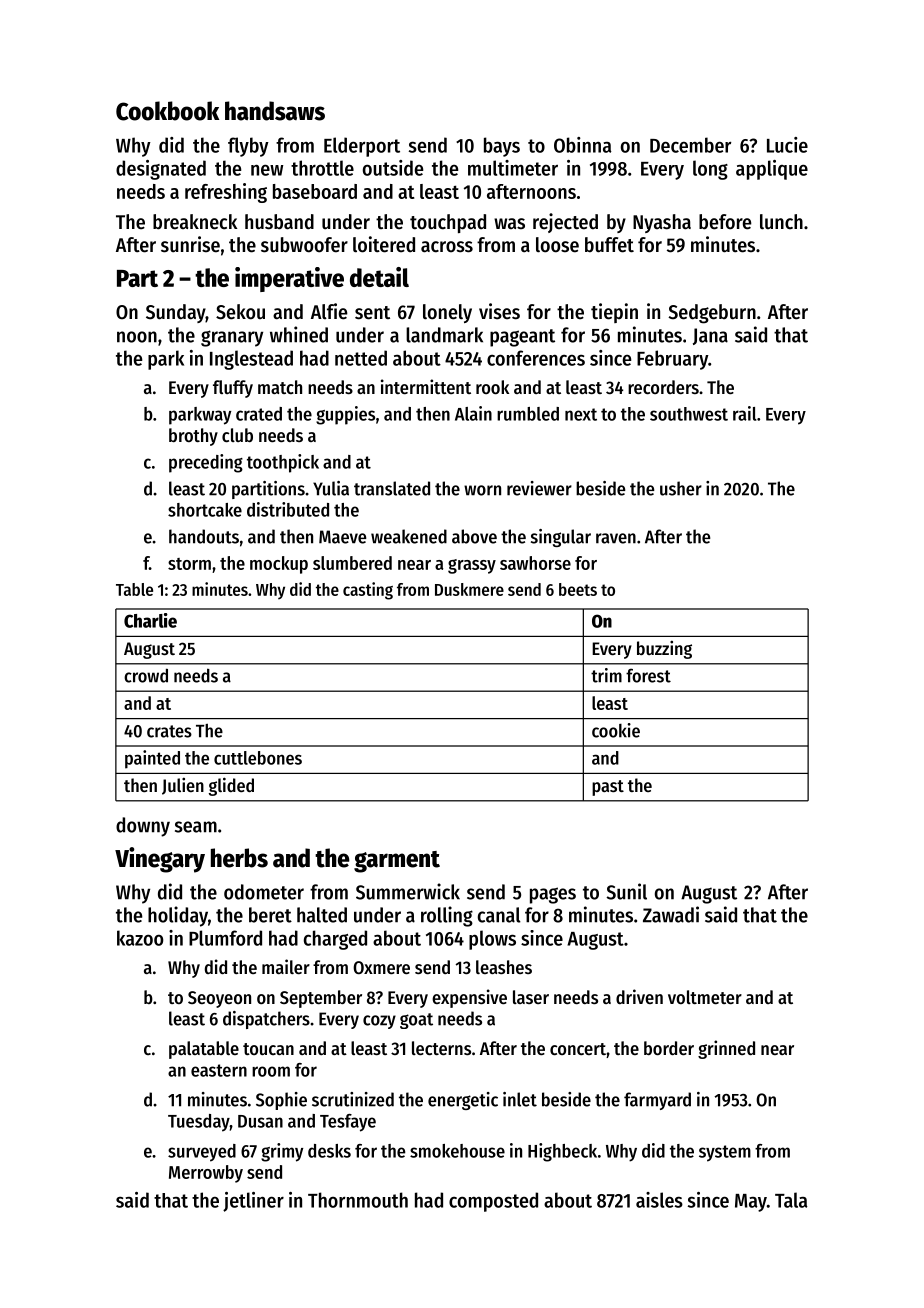  What do you see at coordinates (219, 1070) in the document?
I see `eastern` at bounding box center [219, 1070].
